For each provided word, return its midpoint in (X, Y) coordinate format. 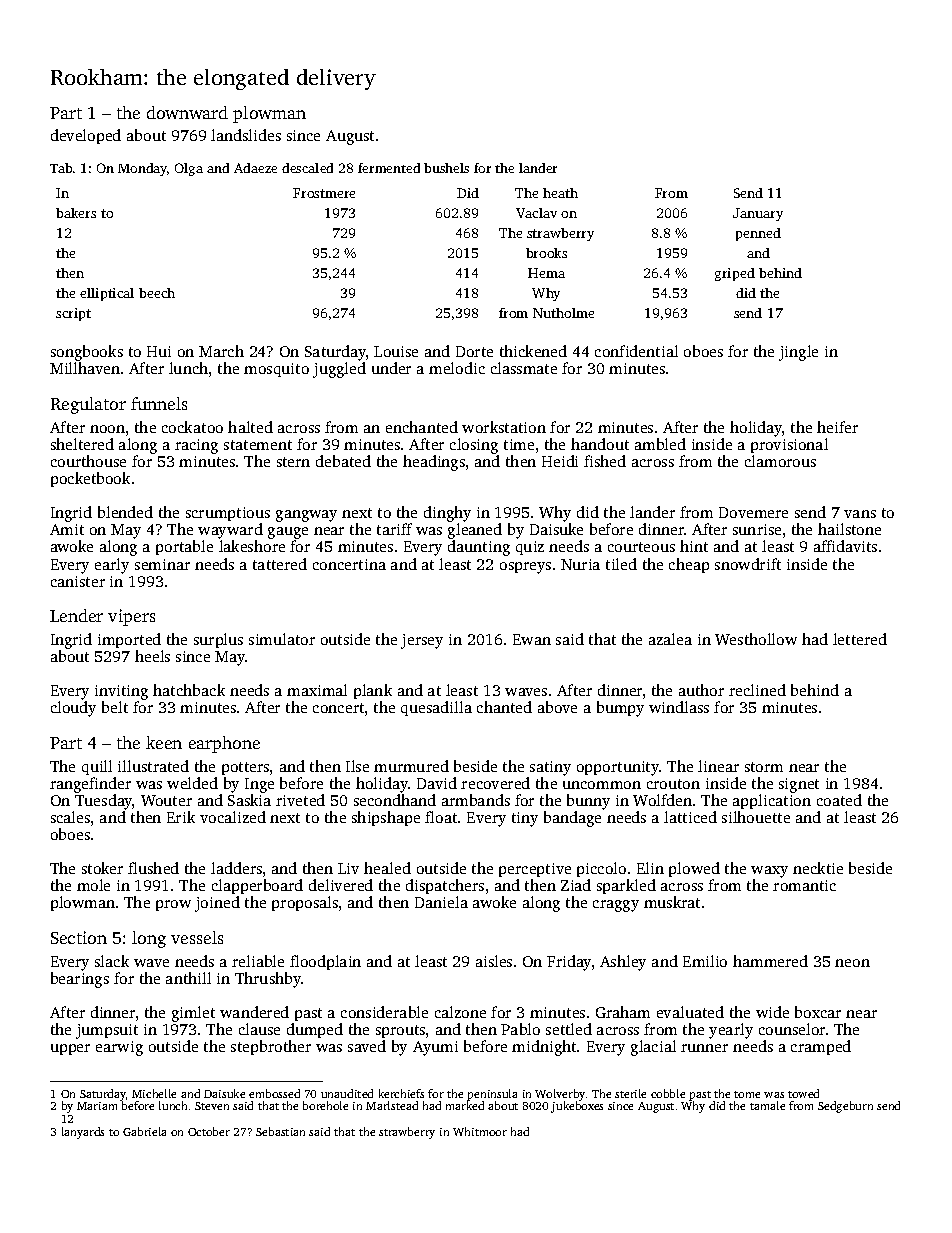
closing (474, 446)
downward (187, 112)
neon (852, 963)
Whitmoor (480, 1131)
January (758, 214)
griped (735, 274)
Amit (67, 529)
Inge (259, 785)
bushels (446, 168)
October (209, 1131)
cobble (668, 1093)
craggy (616, 906)
